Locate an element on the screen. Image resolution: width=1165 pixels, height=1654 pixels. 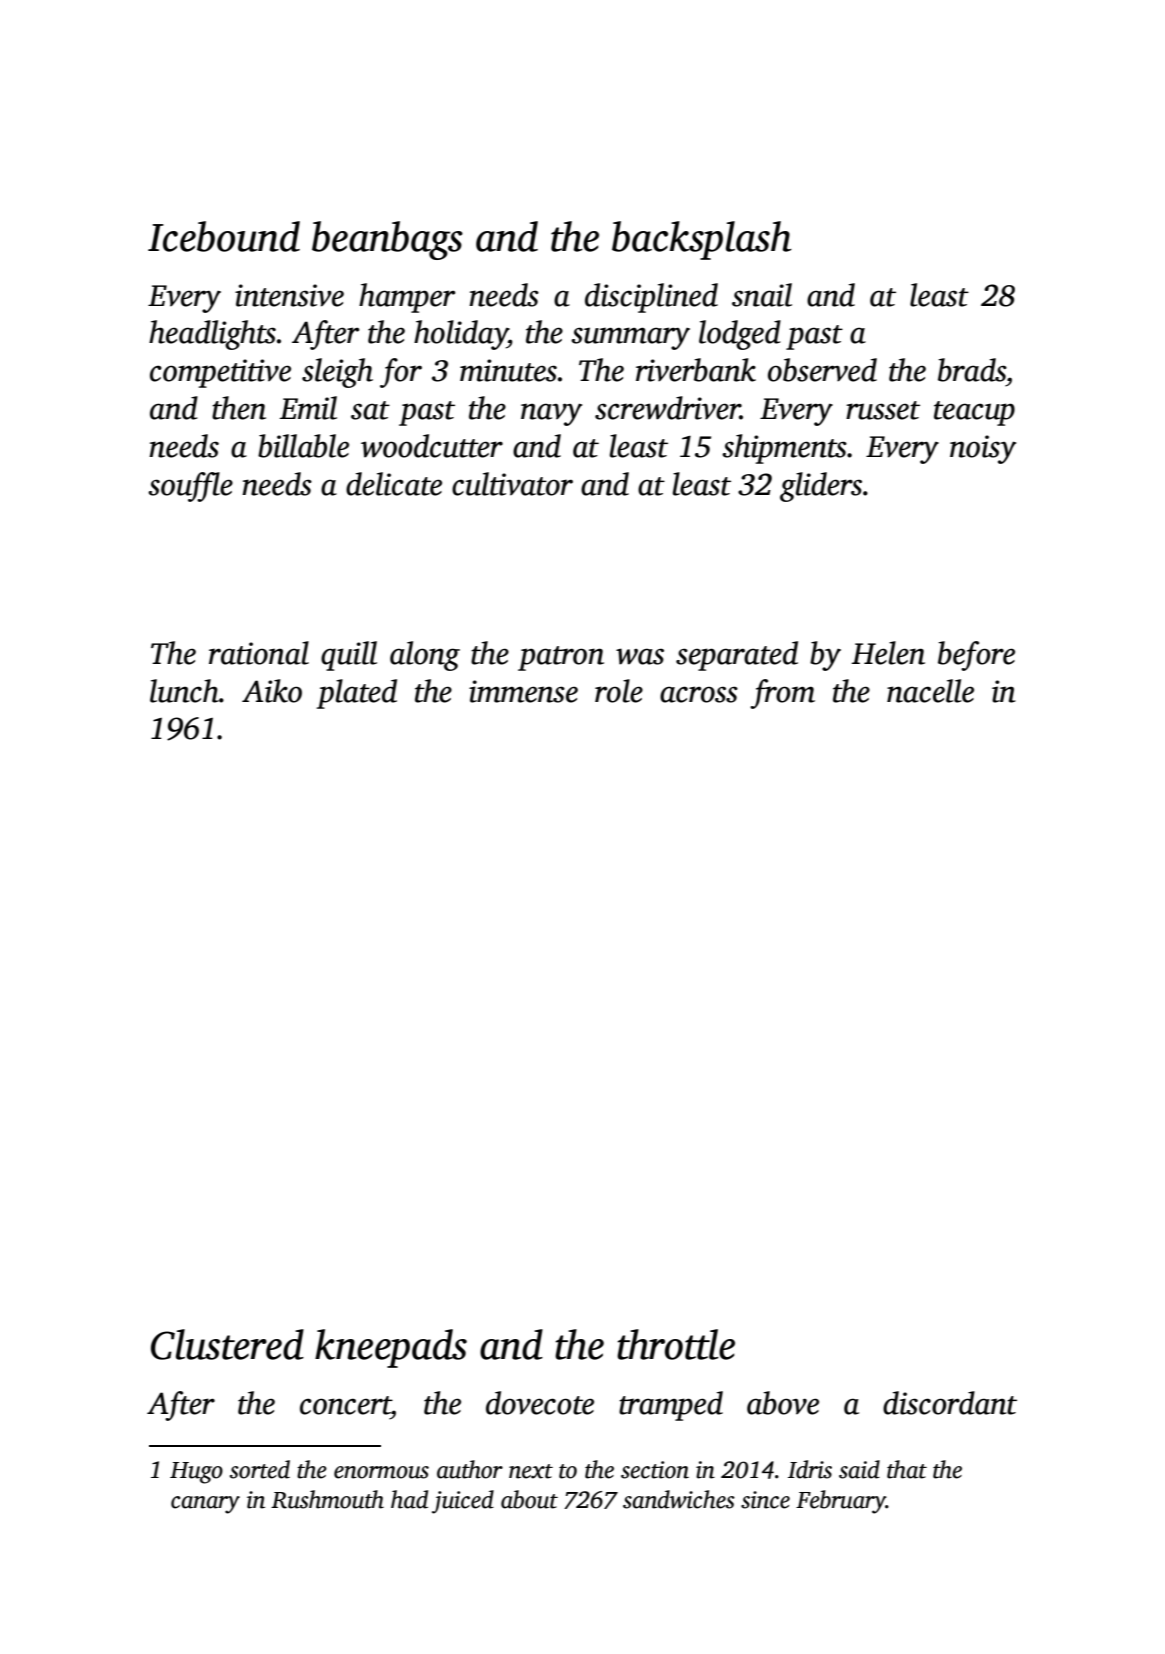
role is located at coordinates (619, 691).
